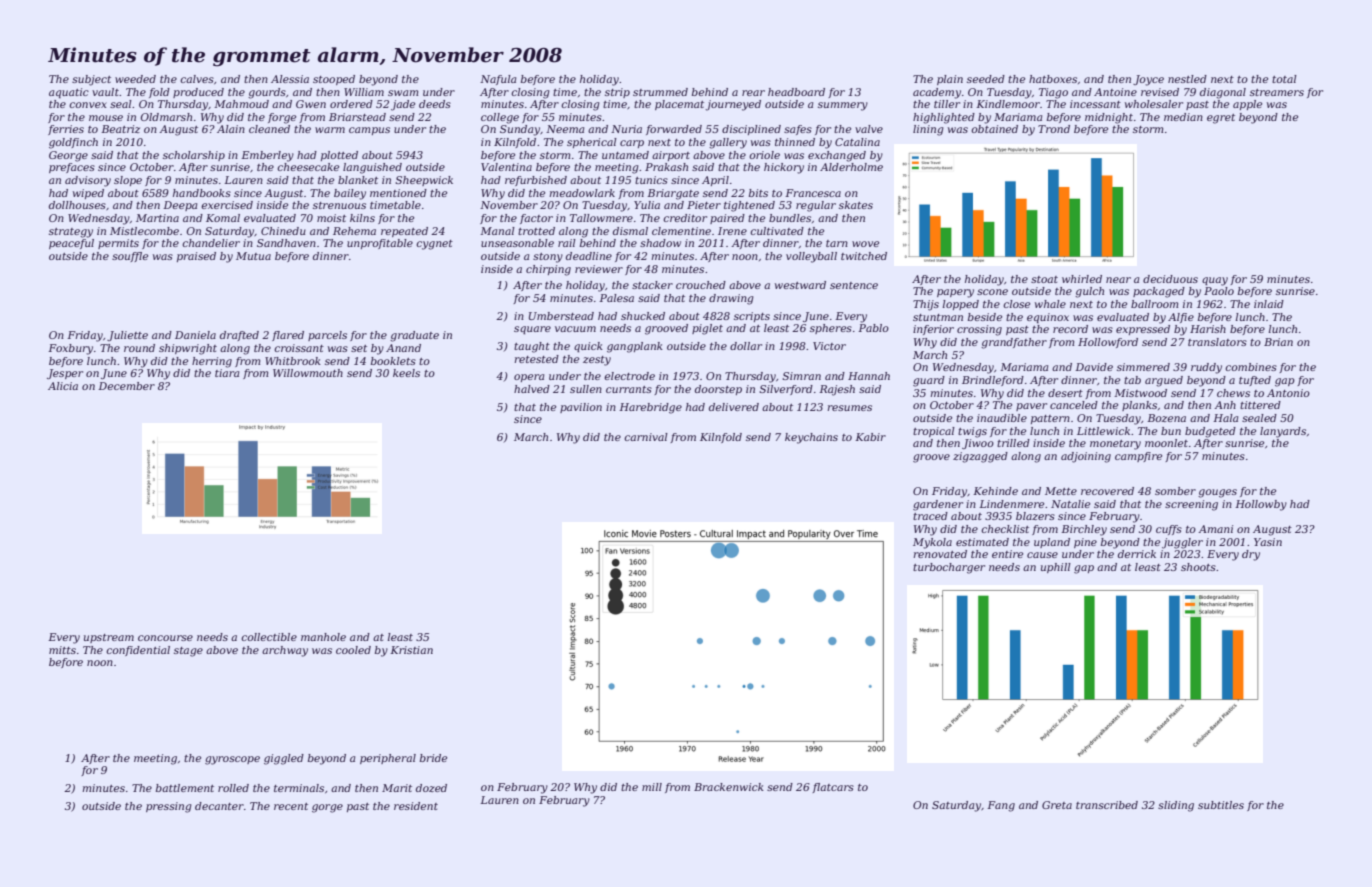  Describe the element at coordinates (1283, 432) in the screenshot. I see `lanyards` at that location.
